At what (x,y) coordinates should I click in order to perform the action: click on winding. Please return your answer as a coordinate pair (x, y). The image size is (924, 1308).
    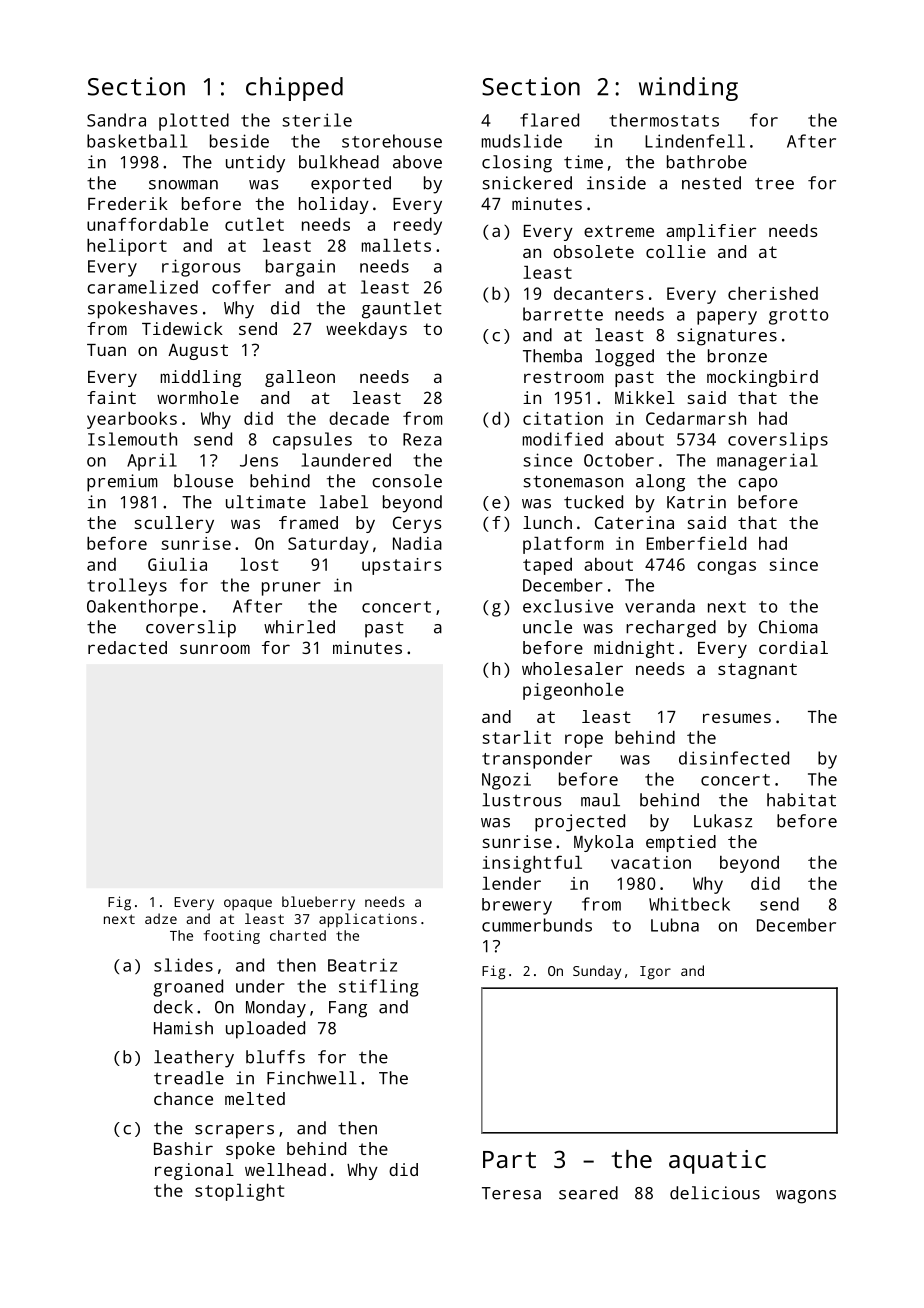
    Looking at the image, I should click on (688, 89).
